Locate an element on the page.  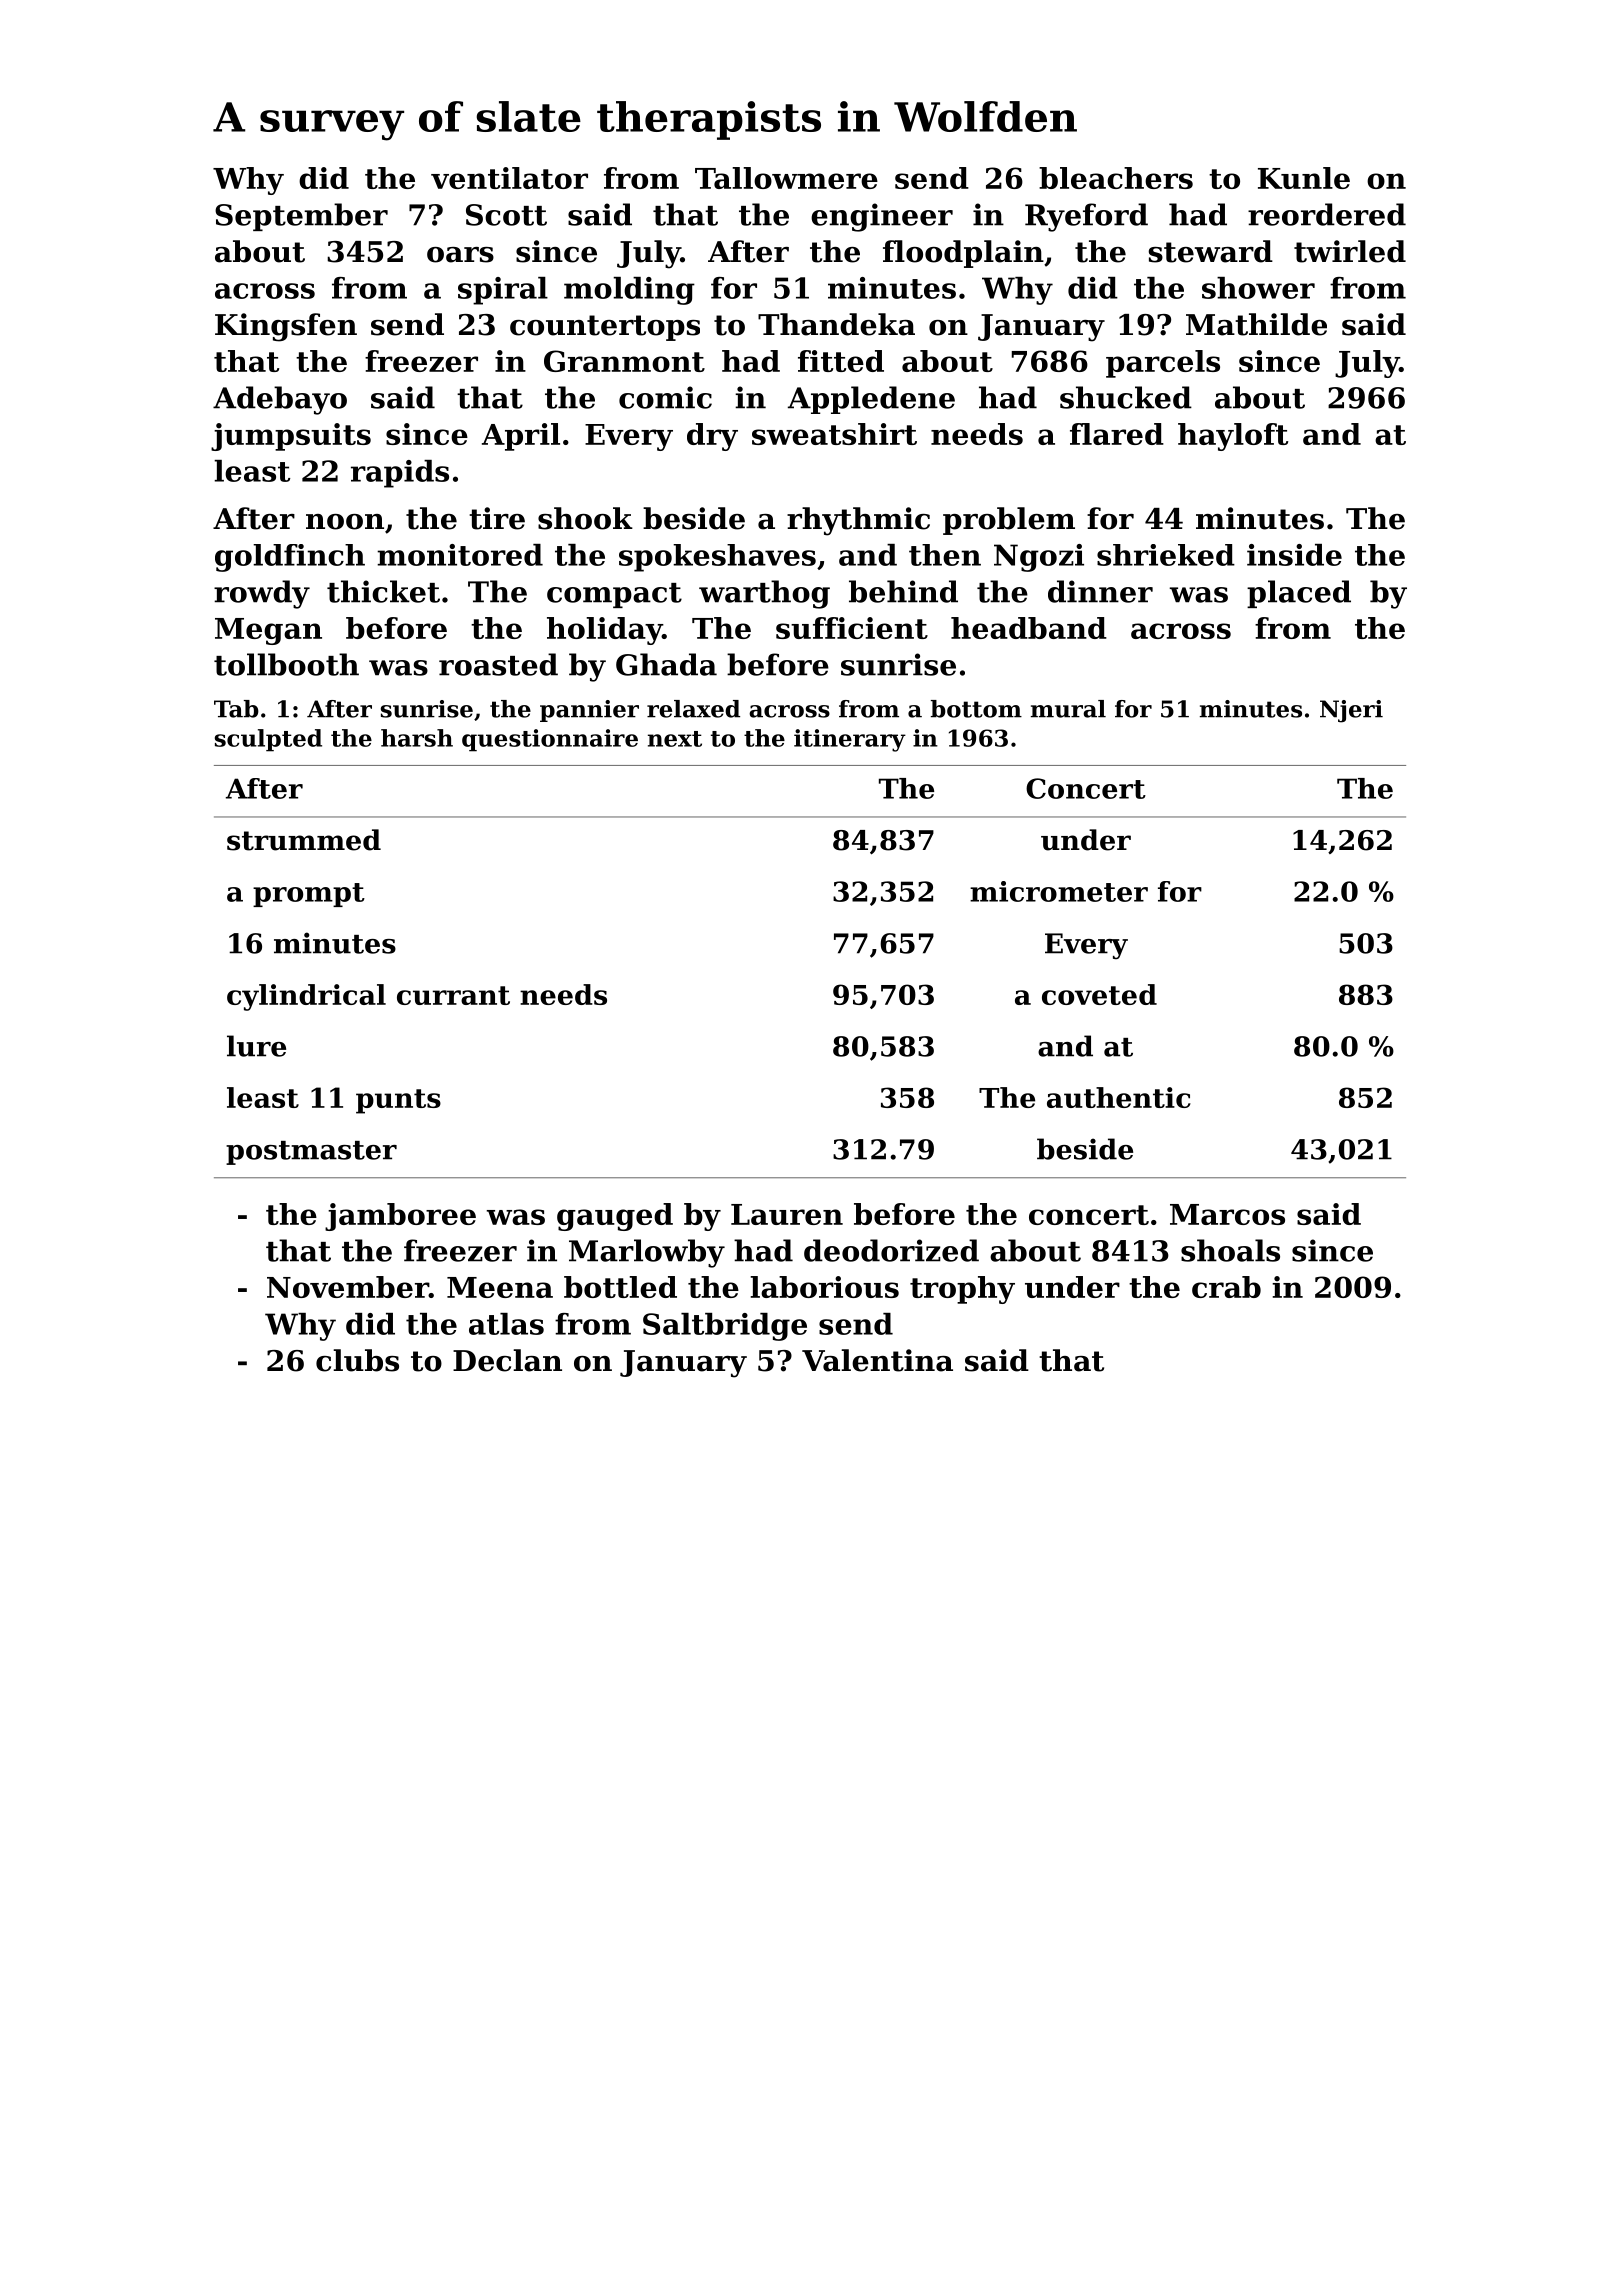
Njeri is located at coordinates (1351, 711).
